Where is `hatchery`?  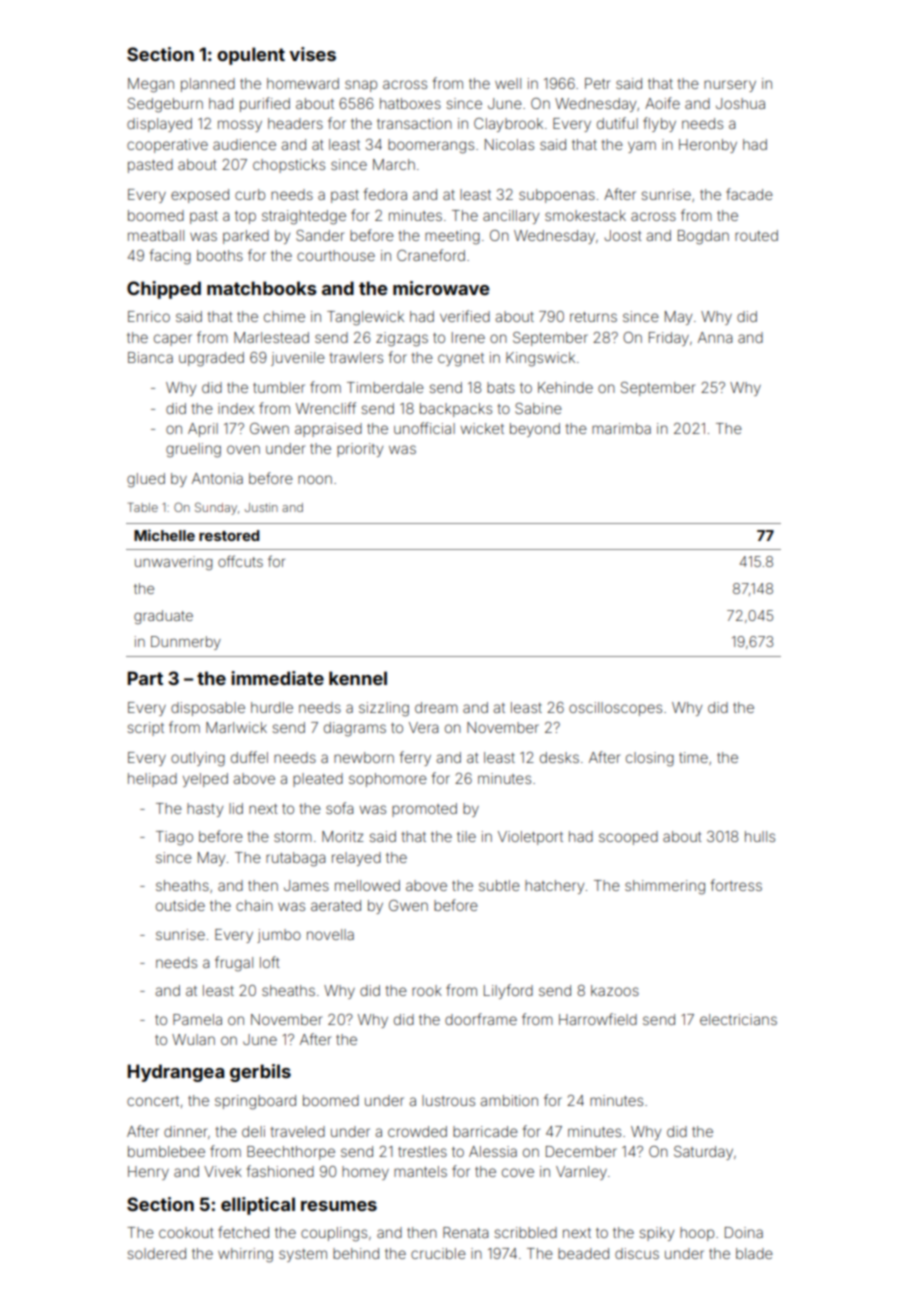
hatchery is located at coordinates (554, 887).
